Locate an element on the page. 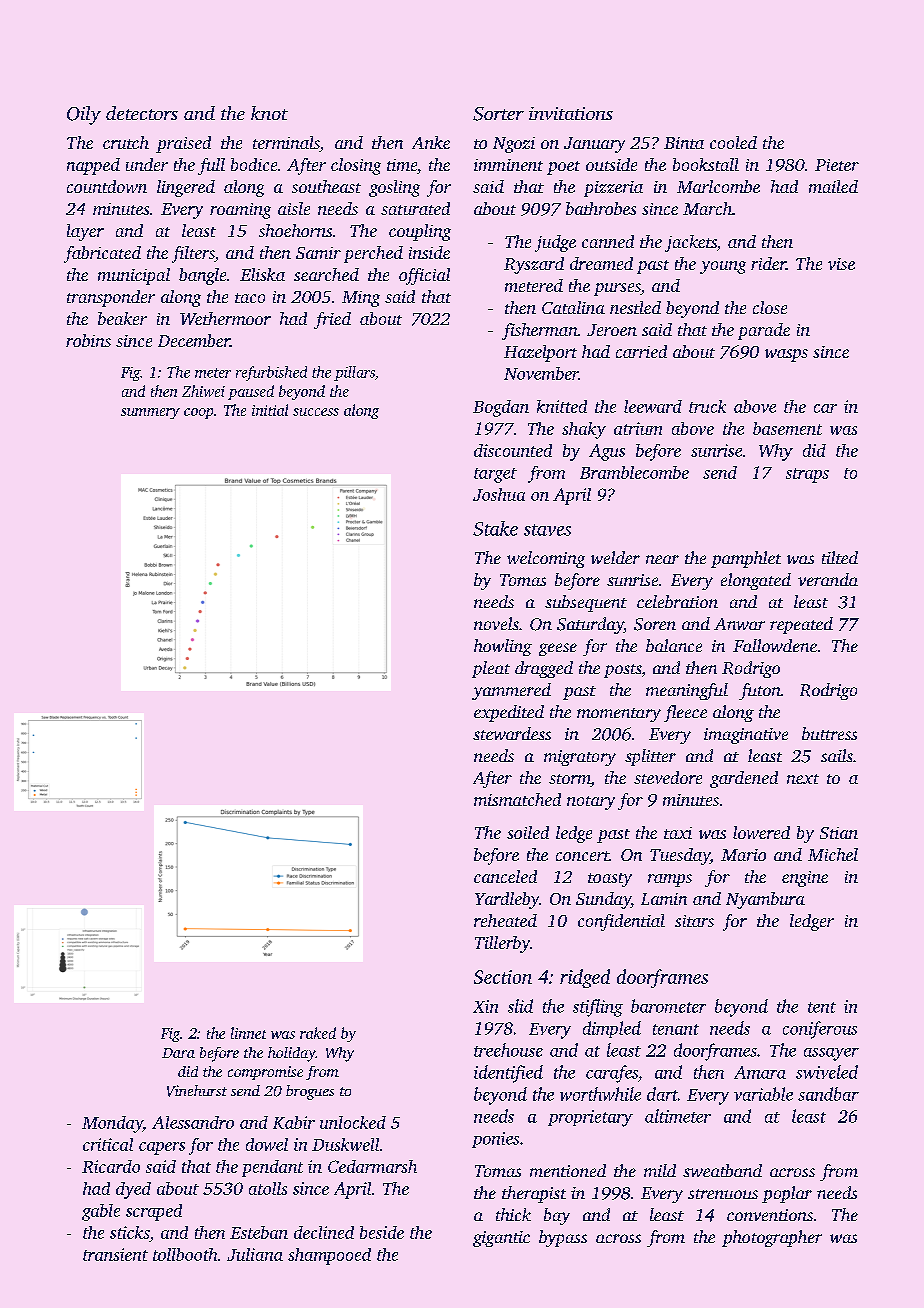  photographer is located at coordinates (772, 1238).
